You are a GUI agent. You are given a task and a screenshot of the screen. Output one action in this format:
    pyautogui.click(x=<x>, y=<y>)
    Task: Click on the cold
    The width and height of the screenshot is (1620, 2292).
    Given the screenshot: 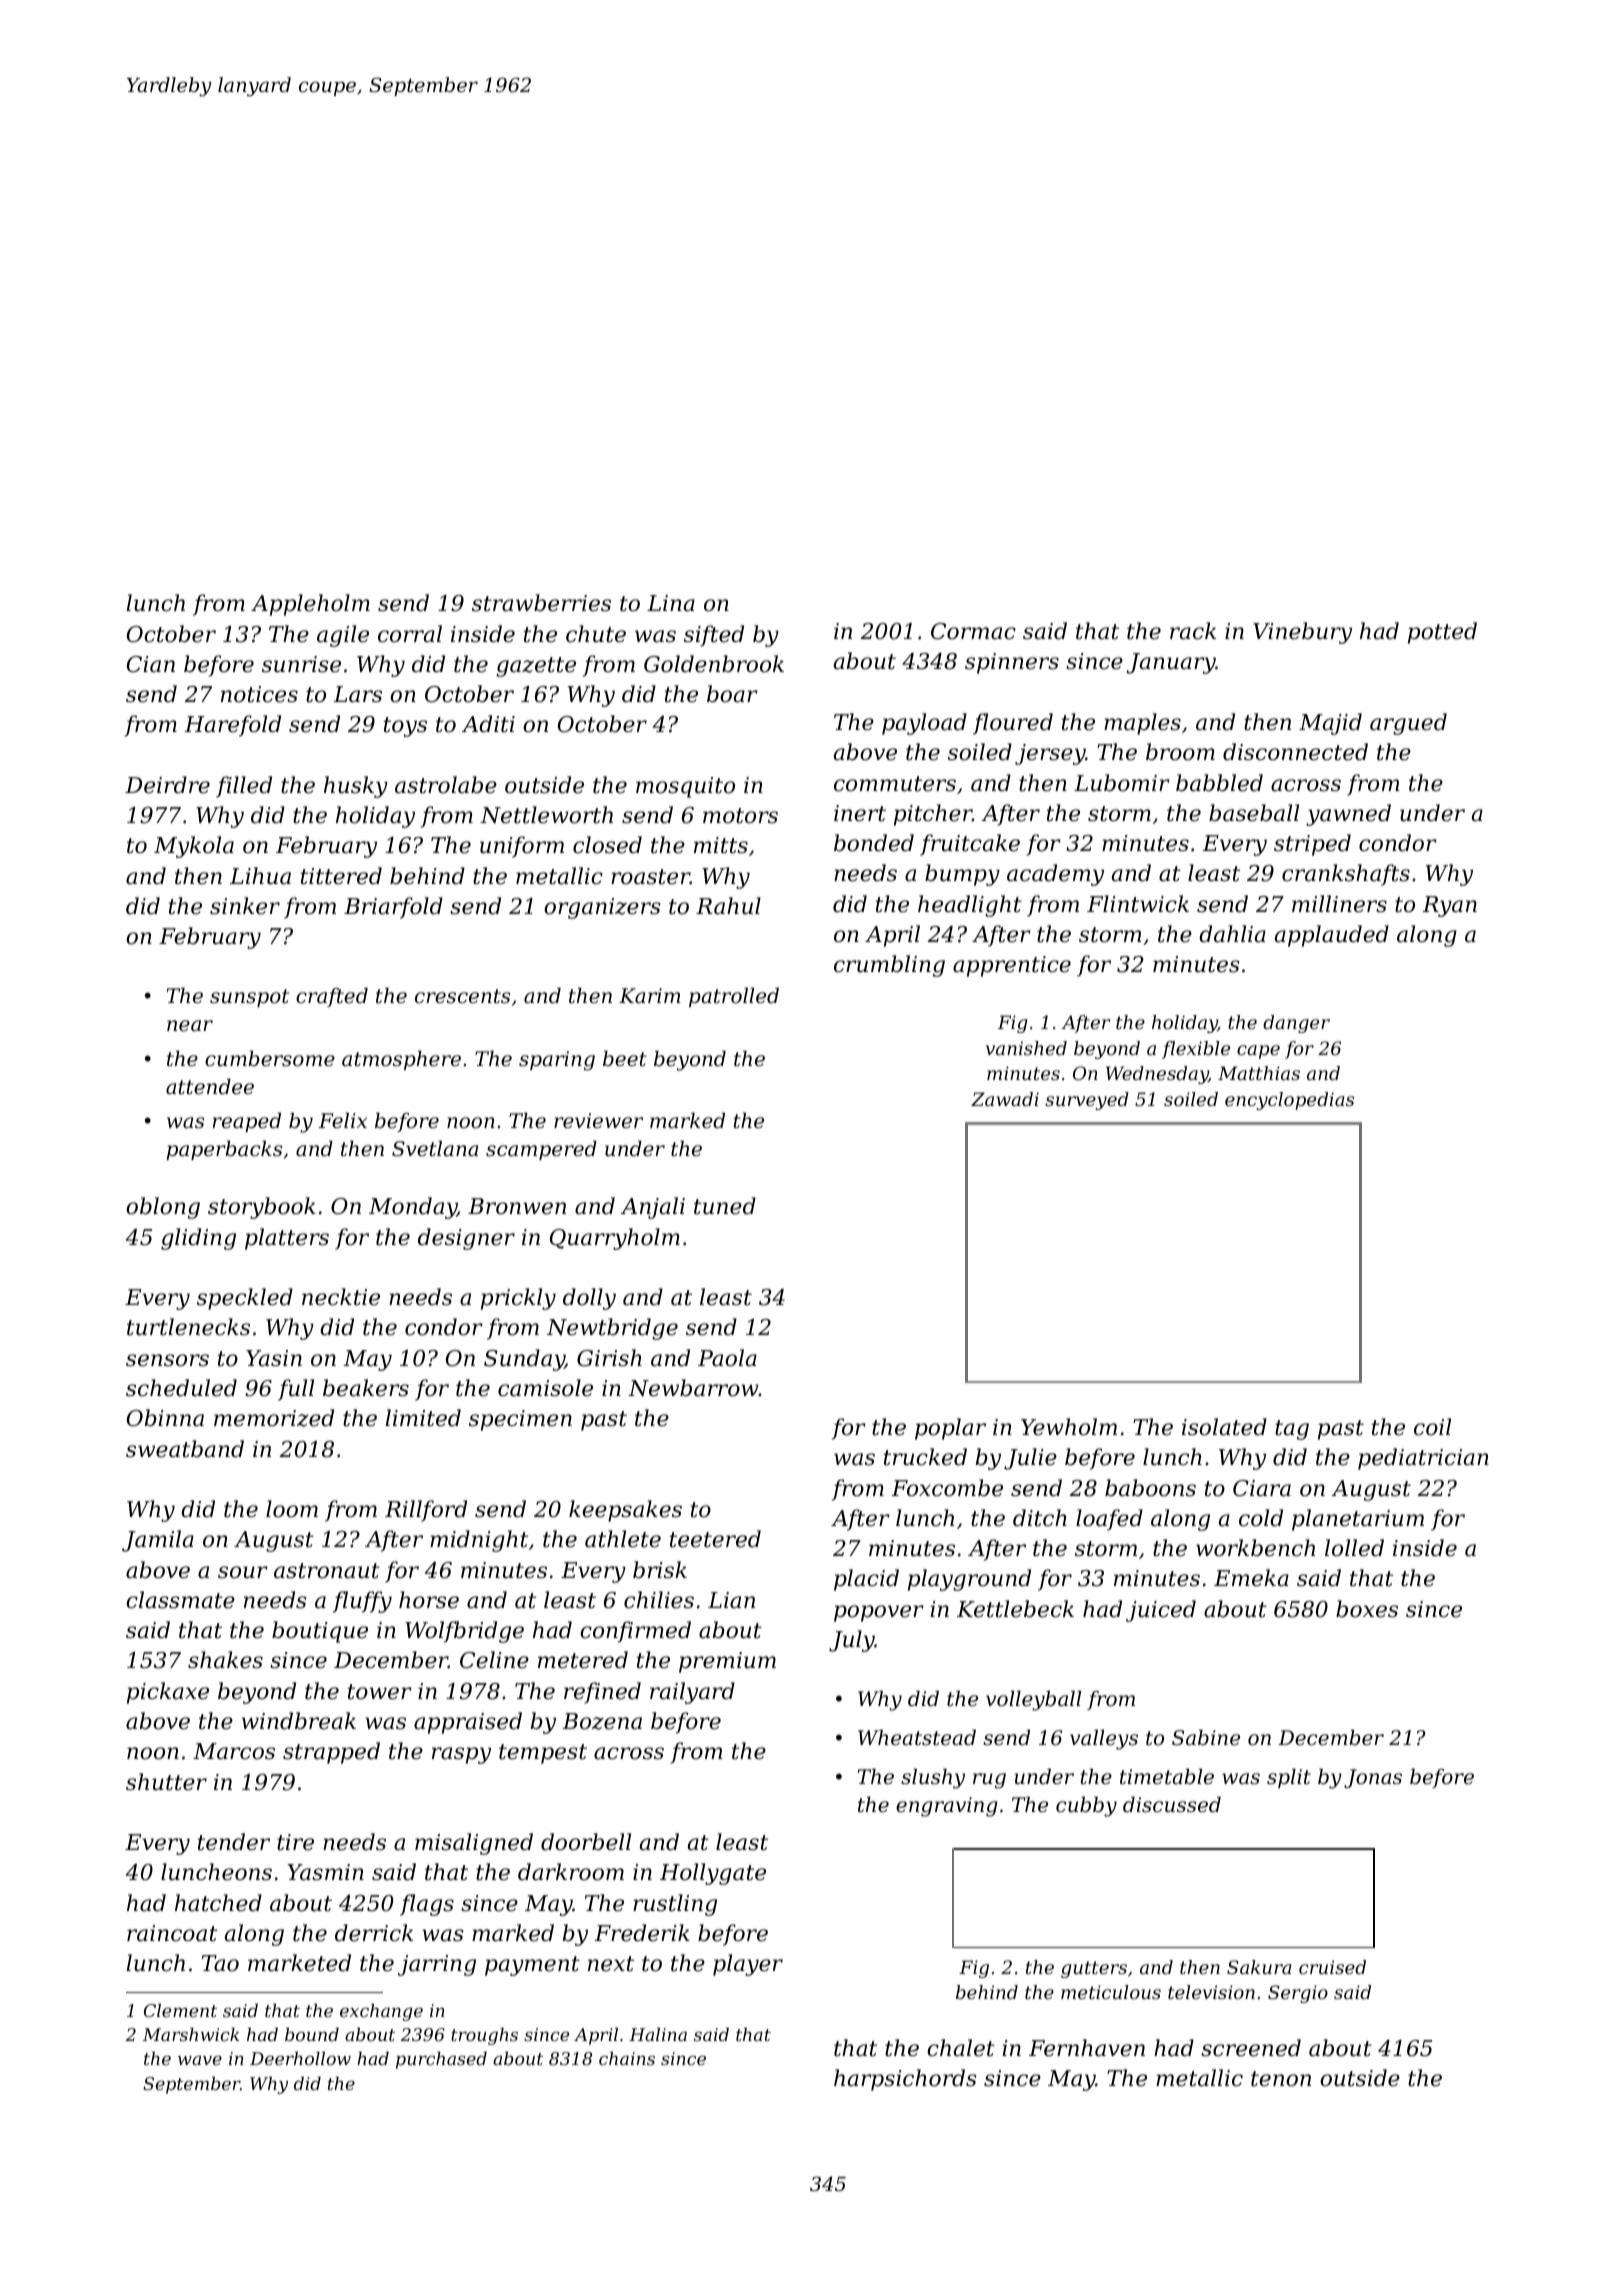 What is the action you would take?
    pyautogui.click(x=1261, y=1518)
